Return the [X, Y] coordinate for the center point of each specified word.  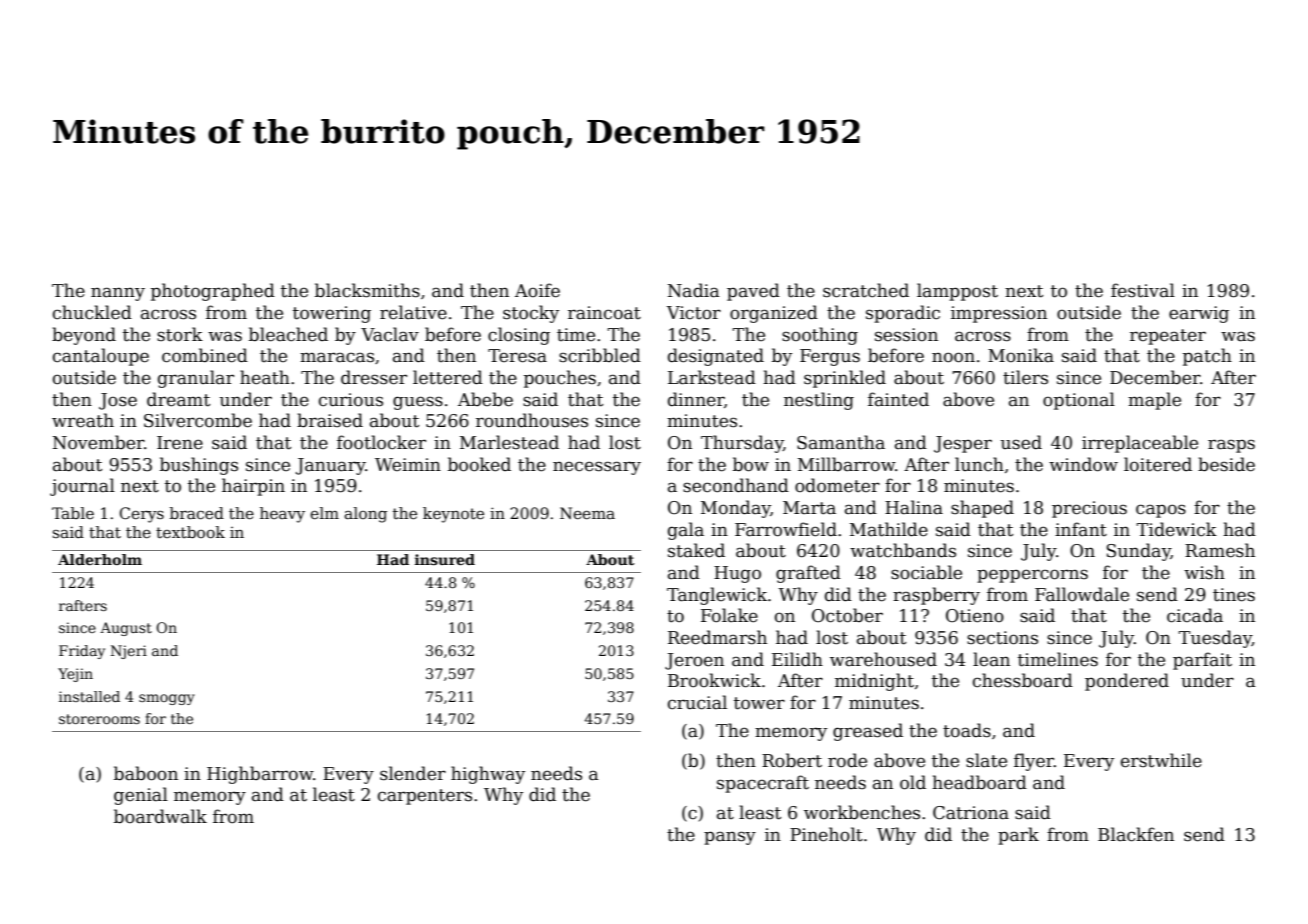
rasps [1231, 446]
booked [479, 464]
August [126, 629]
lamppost [957, 292]
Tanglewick [717, 596]
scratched [866, 290]
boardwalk [160, 816]
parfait [1202, 661]
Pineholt [826, 834]
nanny [118, 294]
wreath [83, 420]
